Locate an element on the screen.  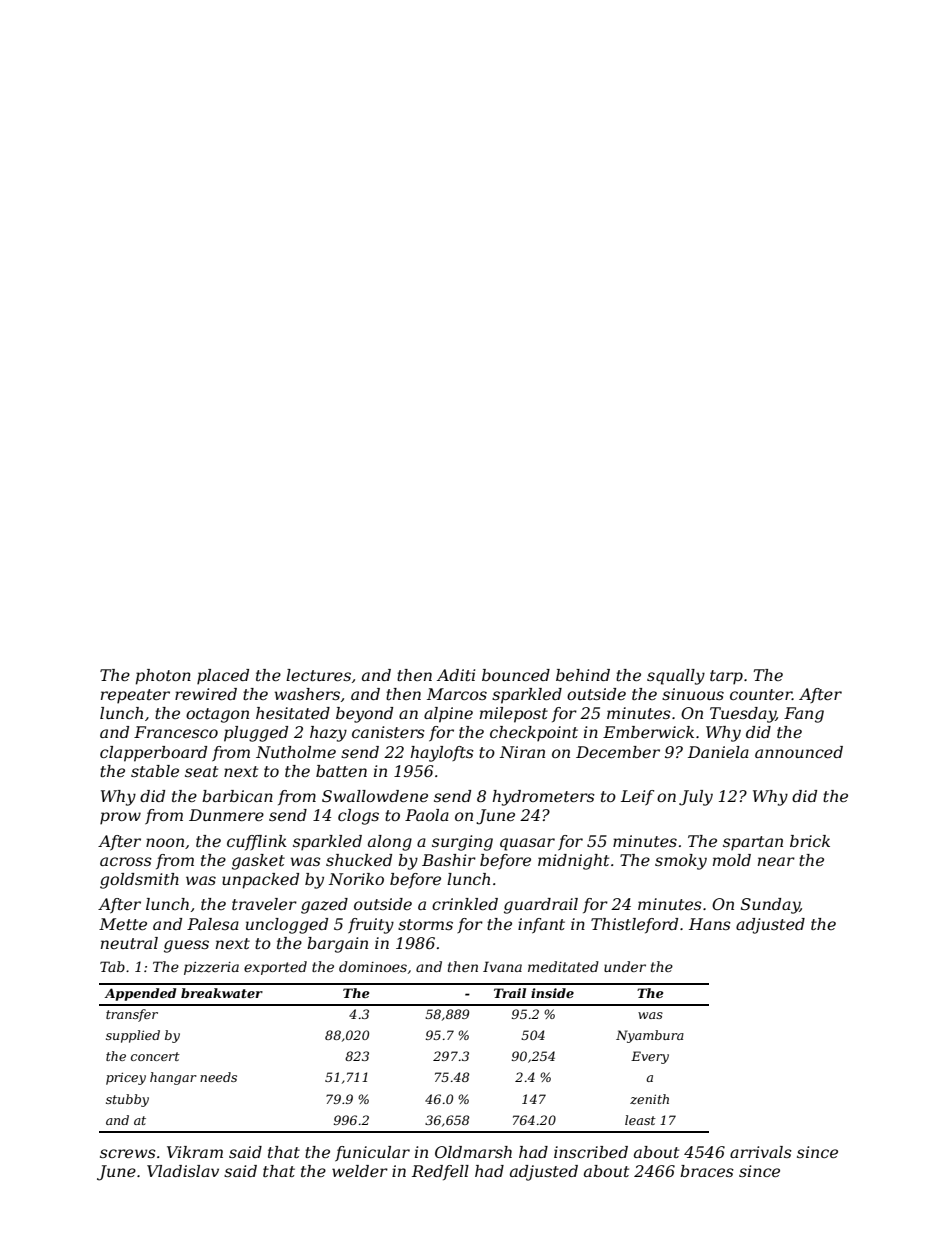
placed is located at coordinates (223, 677).
